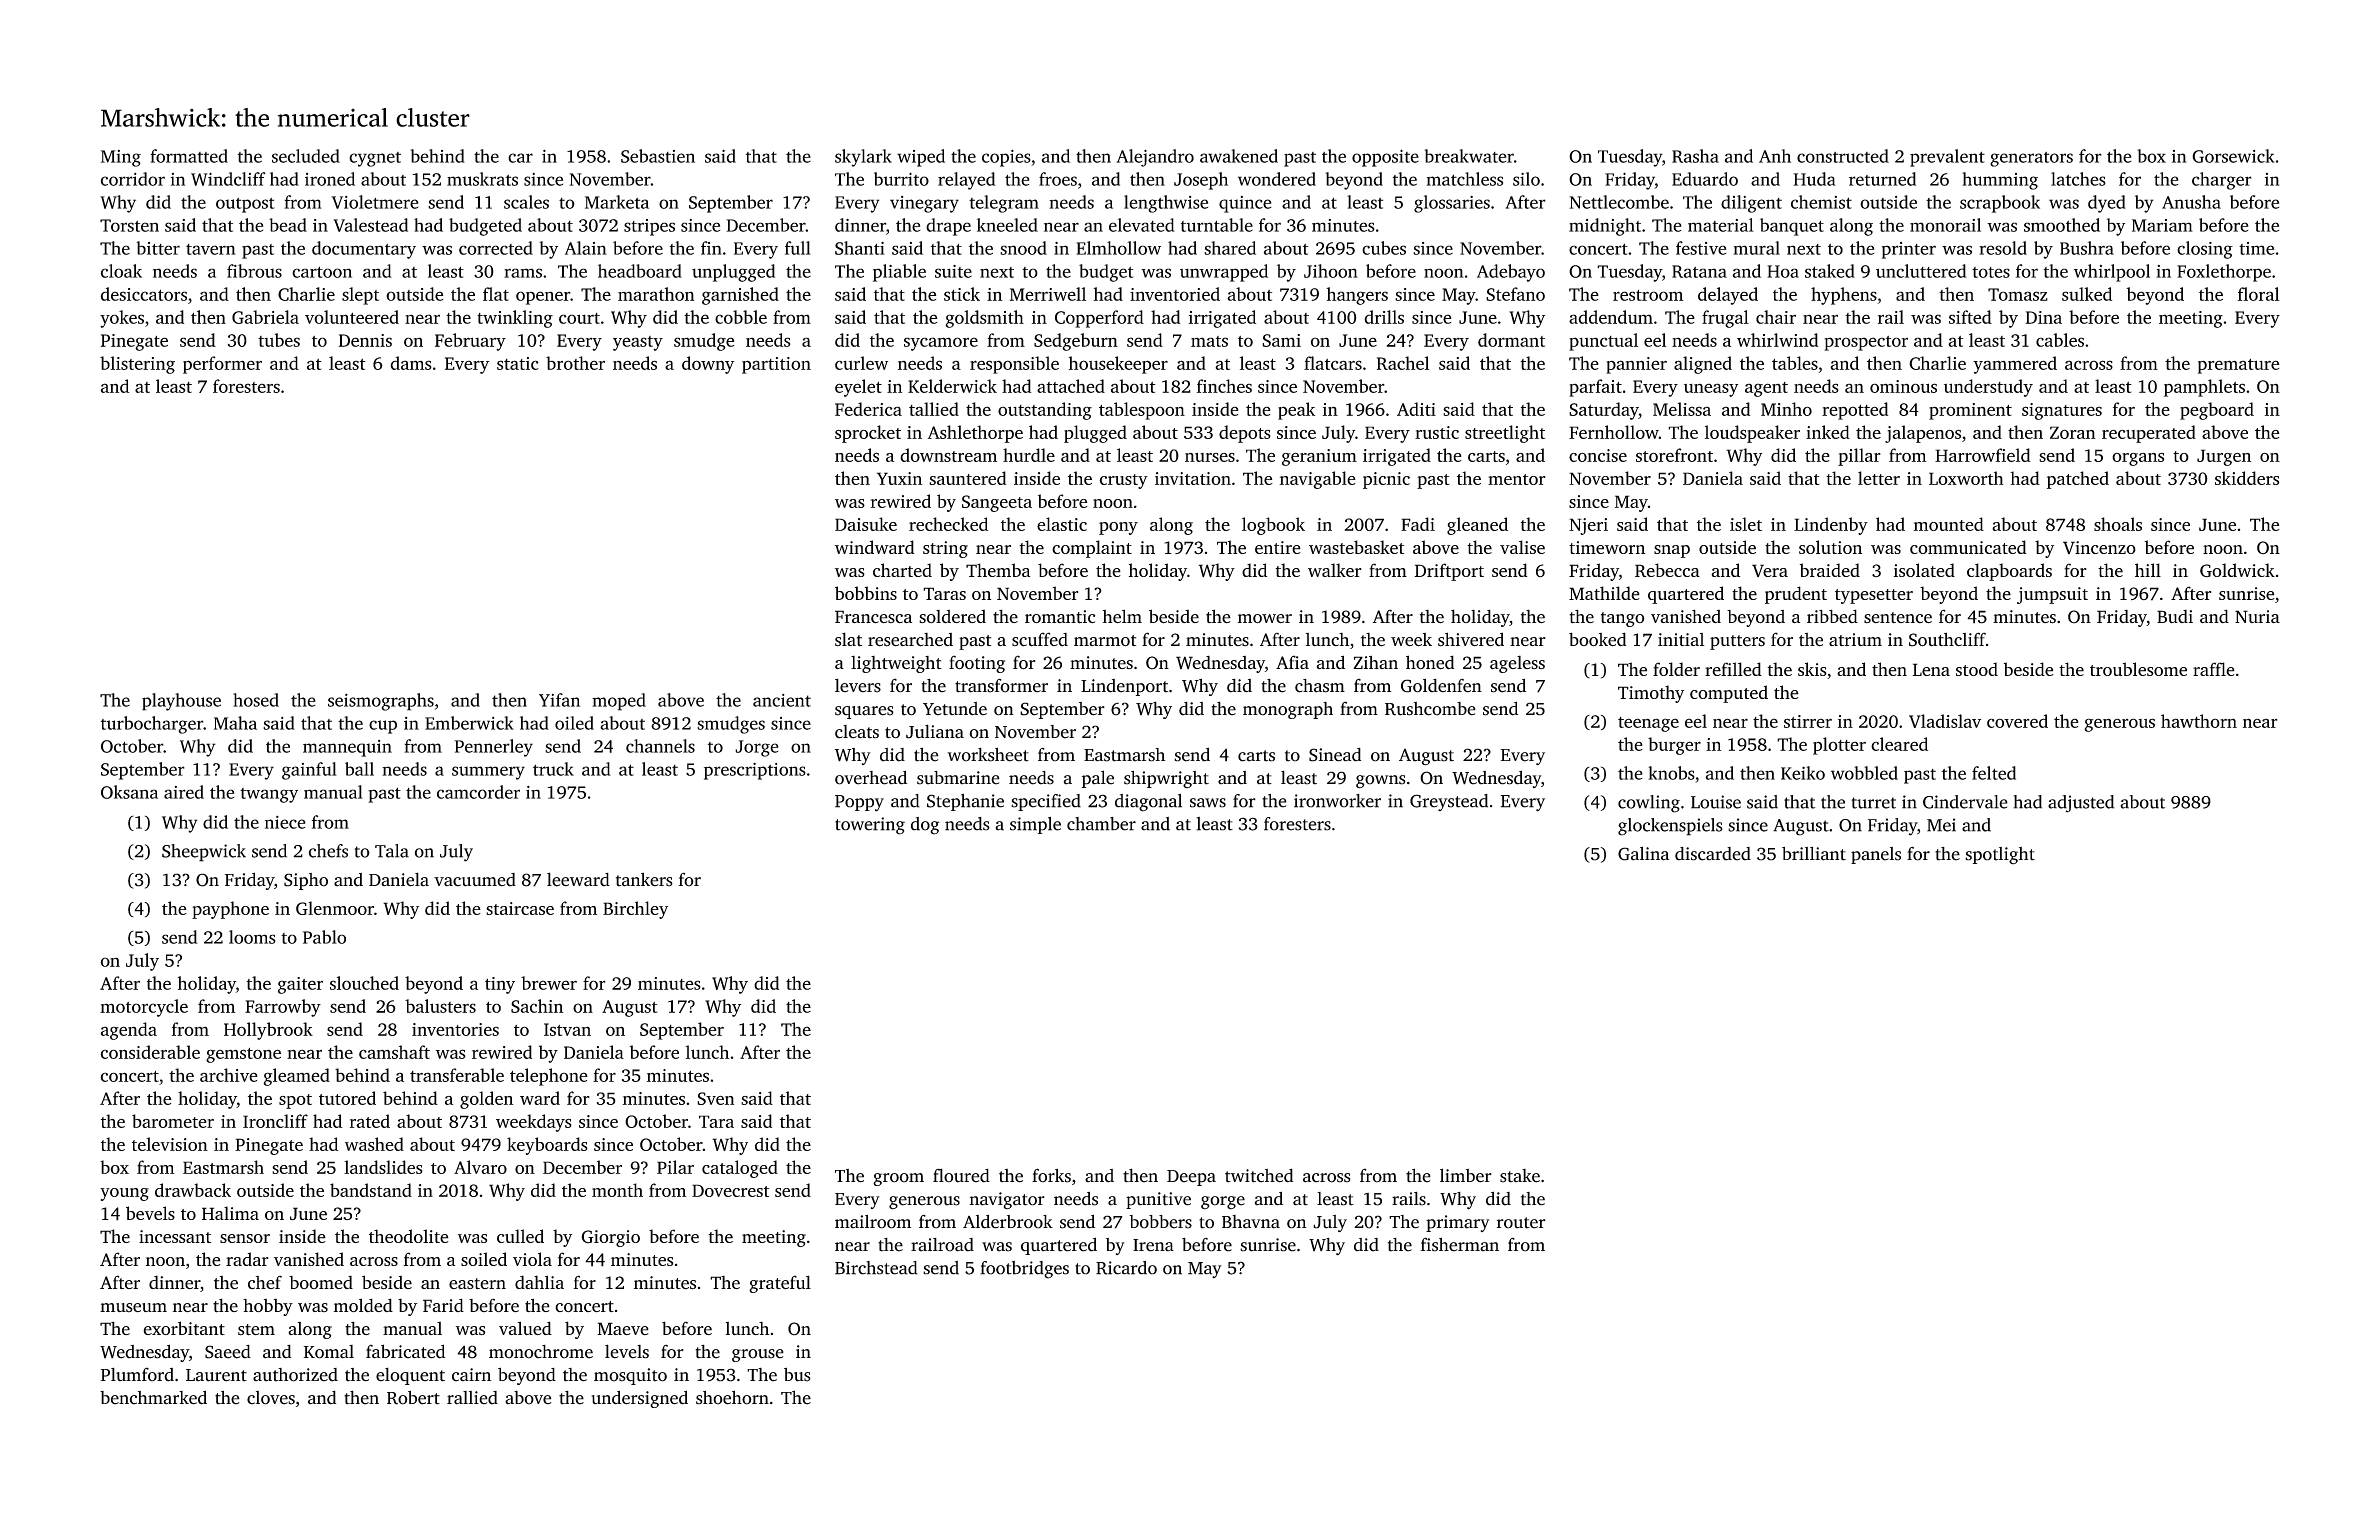 This screenshot has height=1540, width=2380. Describe the element at coordinates (1006, 158) in the screenshot. I see `copies` at that location.
